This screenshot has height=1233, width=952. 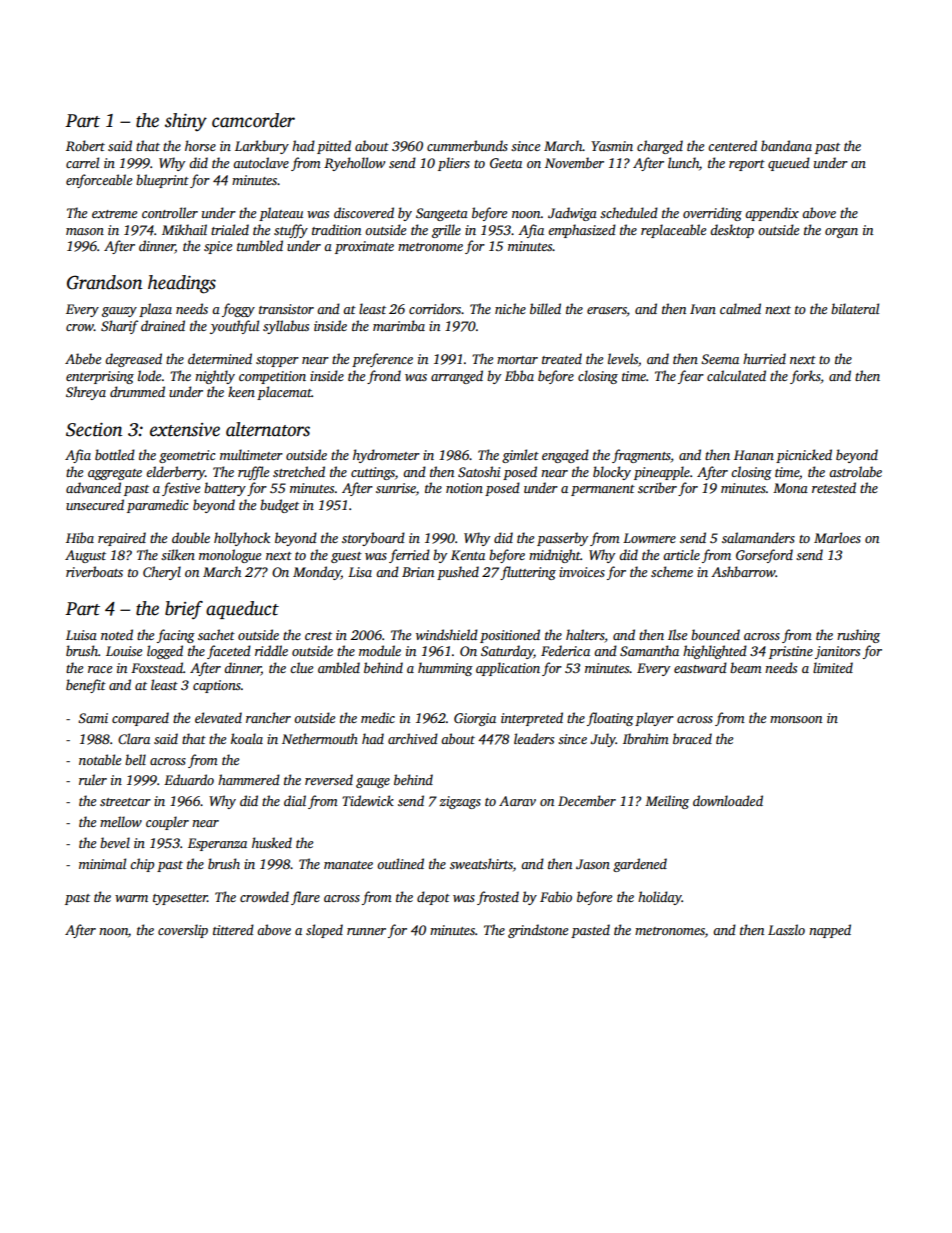 What do you see at coordinates (182, 284) in the screenshot?
I see `headings` at bounding box center [182, 284].
